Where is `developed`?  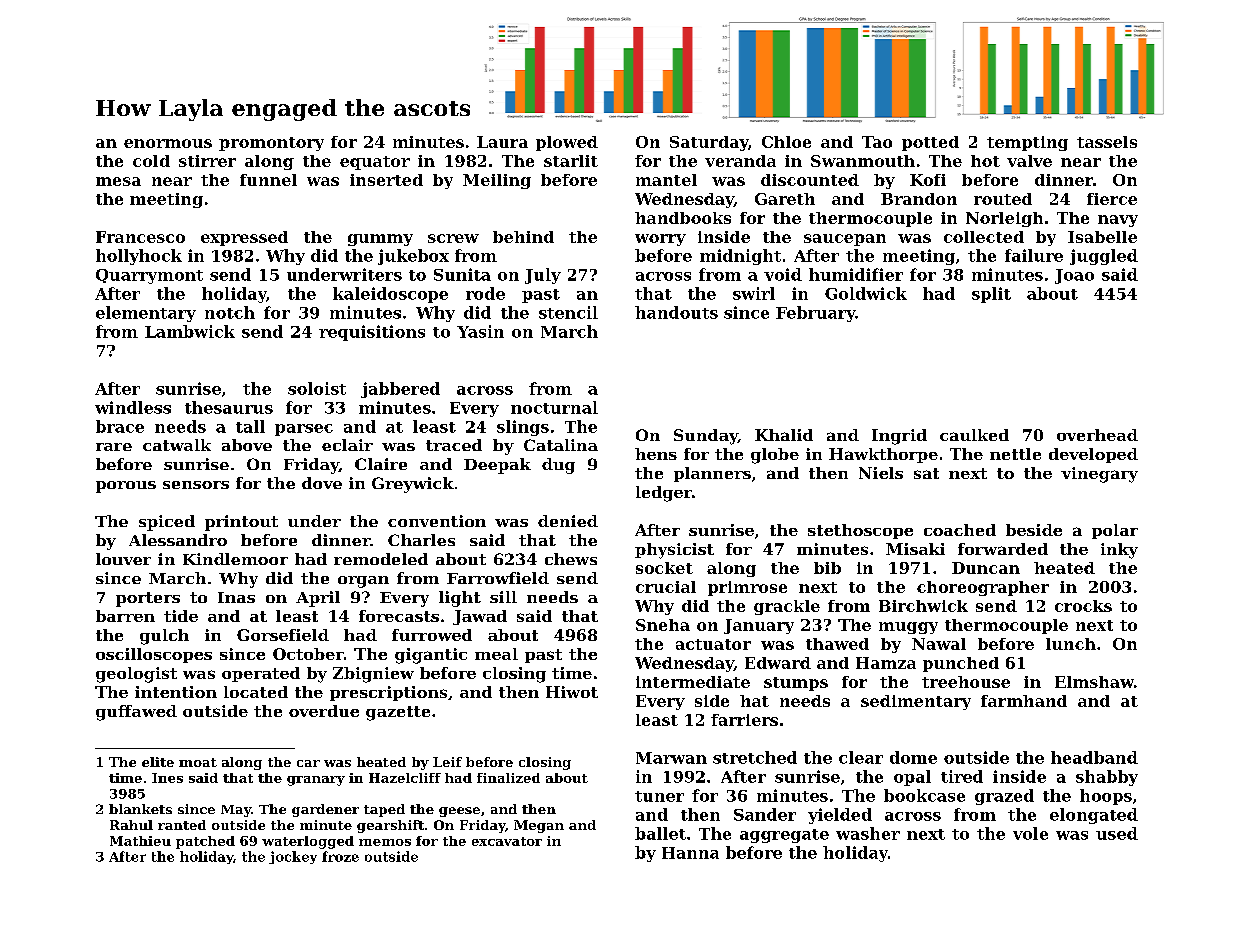 developed is located at coordinates (1093, 455).
